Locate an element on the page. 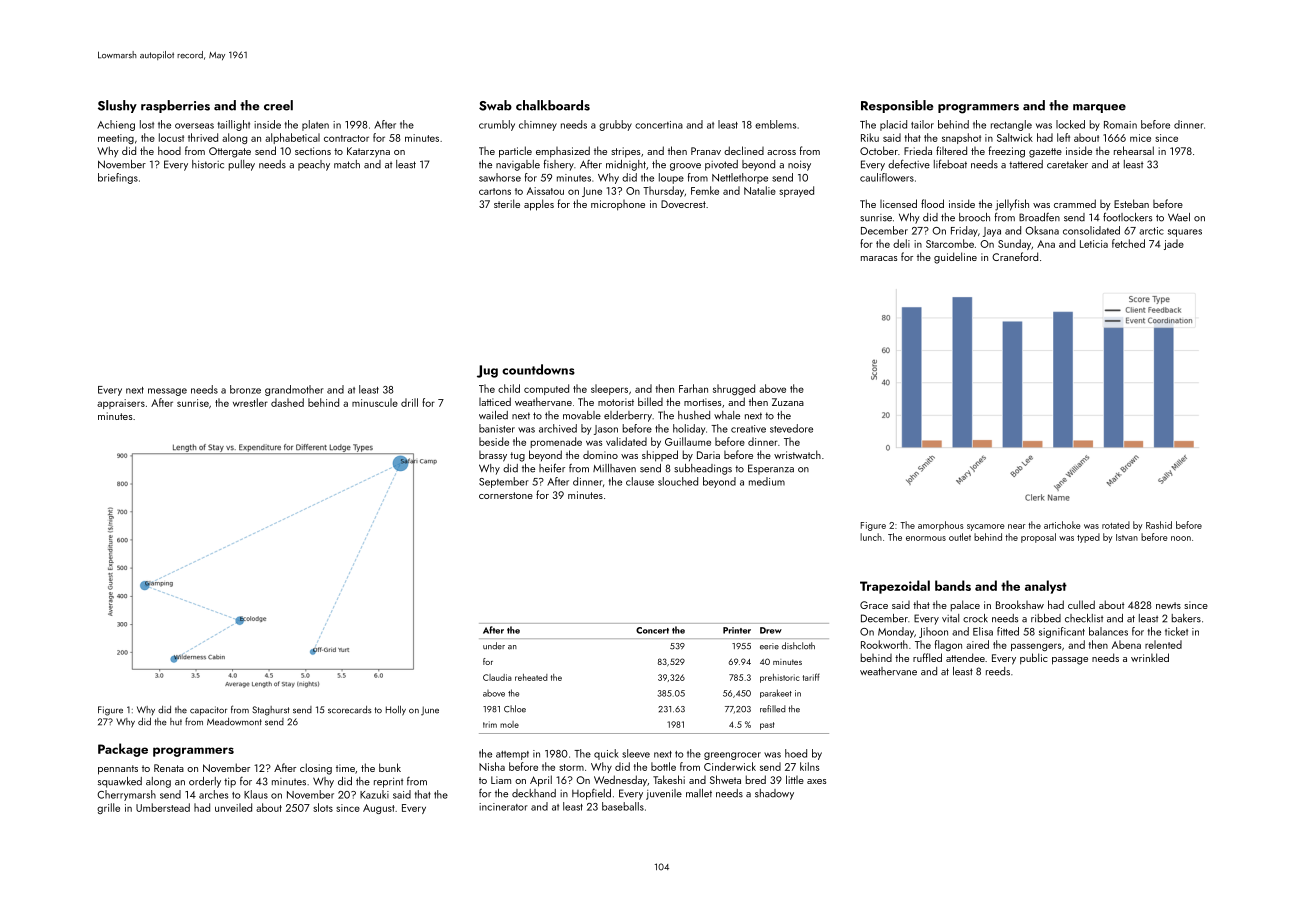 The width and height of the document is (1308, 924). quick is located at coordinates (606, 754).
